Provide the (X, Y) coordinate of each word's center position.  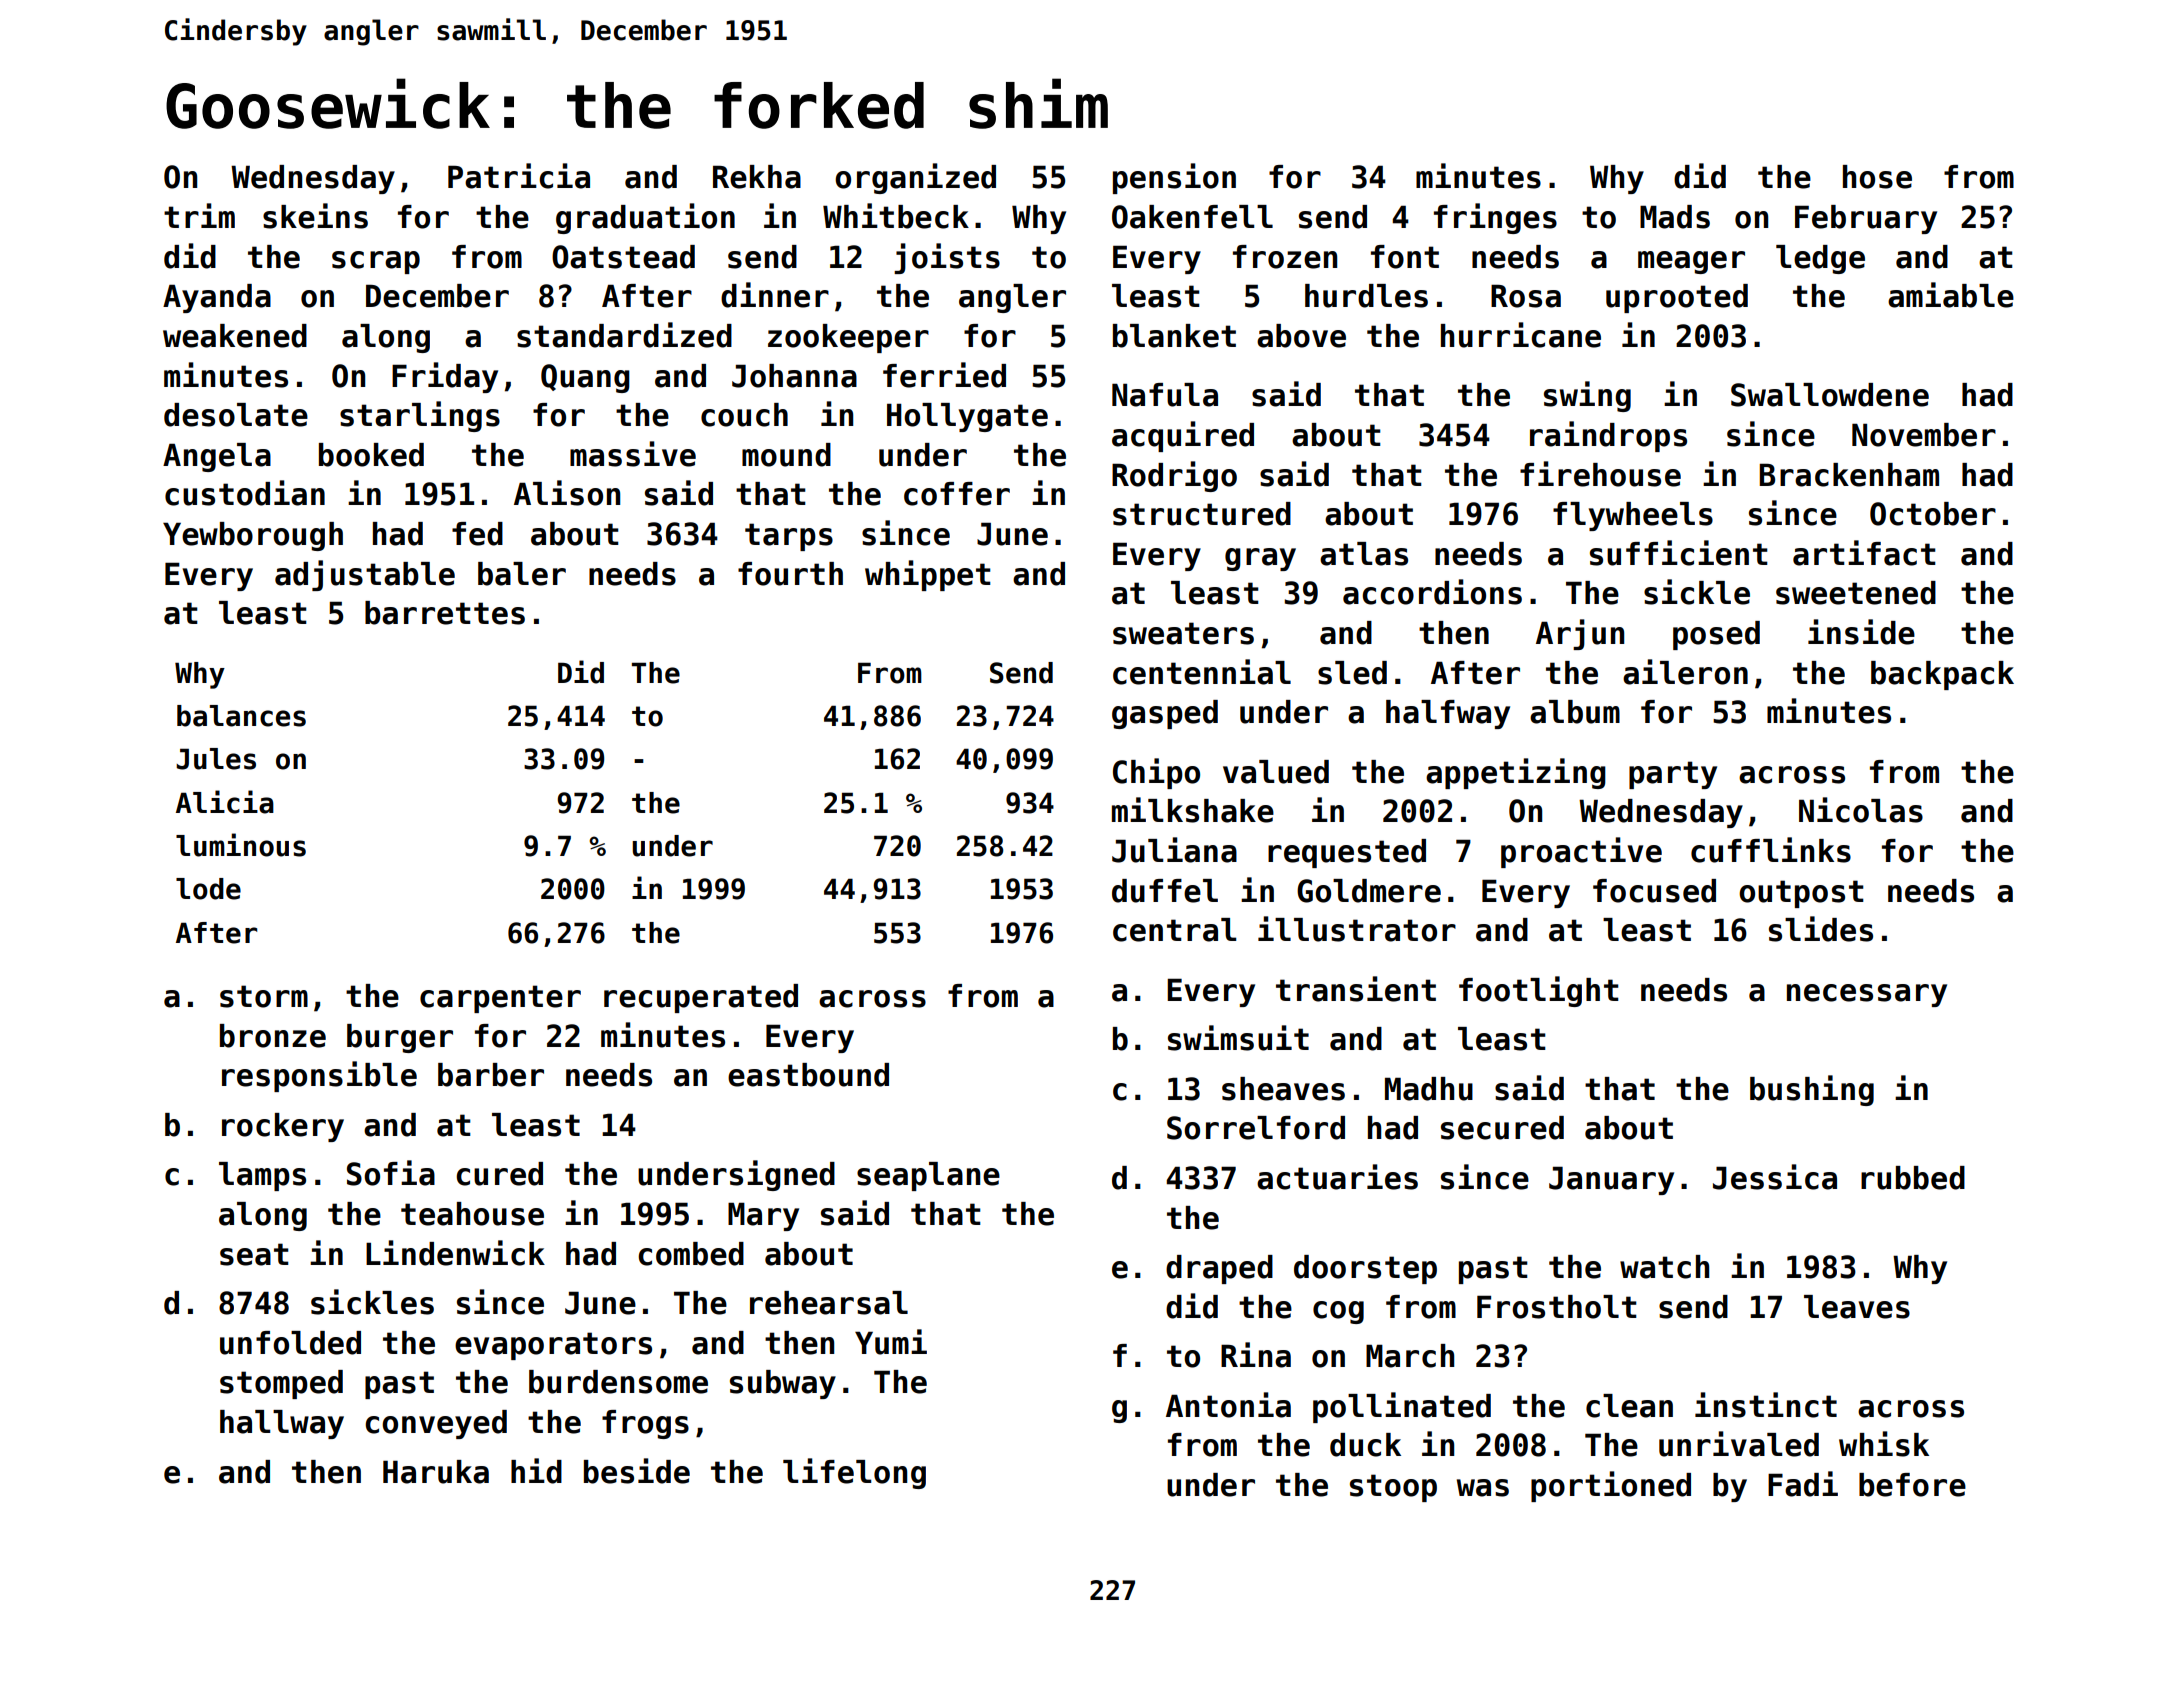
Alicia (225, 802)
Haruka (436, 1472)
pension (1174, 178)
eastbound (808, 1075)
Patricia (519, 176)
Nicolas (1861, 810)
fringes (1495, 218)
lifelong (854, 1473)
